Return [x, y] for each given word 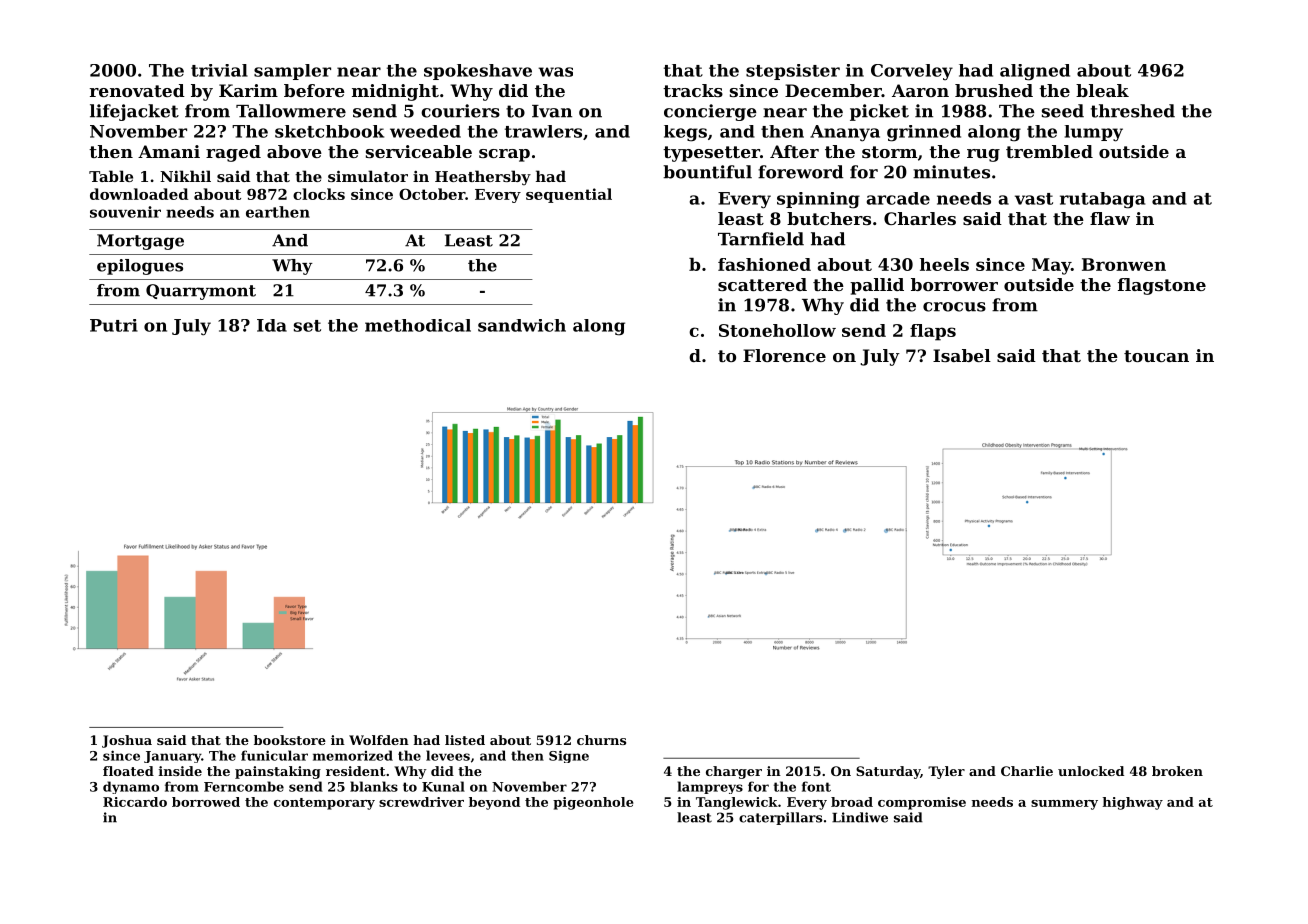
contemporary [324, 804]
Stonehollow [777, 330]
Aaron [920, 90]
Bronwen [1124, 264]
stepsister [793, 72]
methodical [418, 325]
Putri [114, 325]
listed [465, 740]
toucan [1156, 356]
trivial [219, 70]
